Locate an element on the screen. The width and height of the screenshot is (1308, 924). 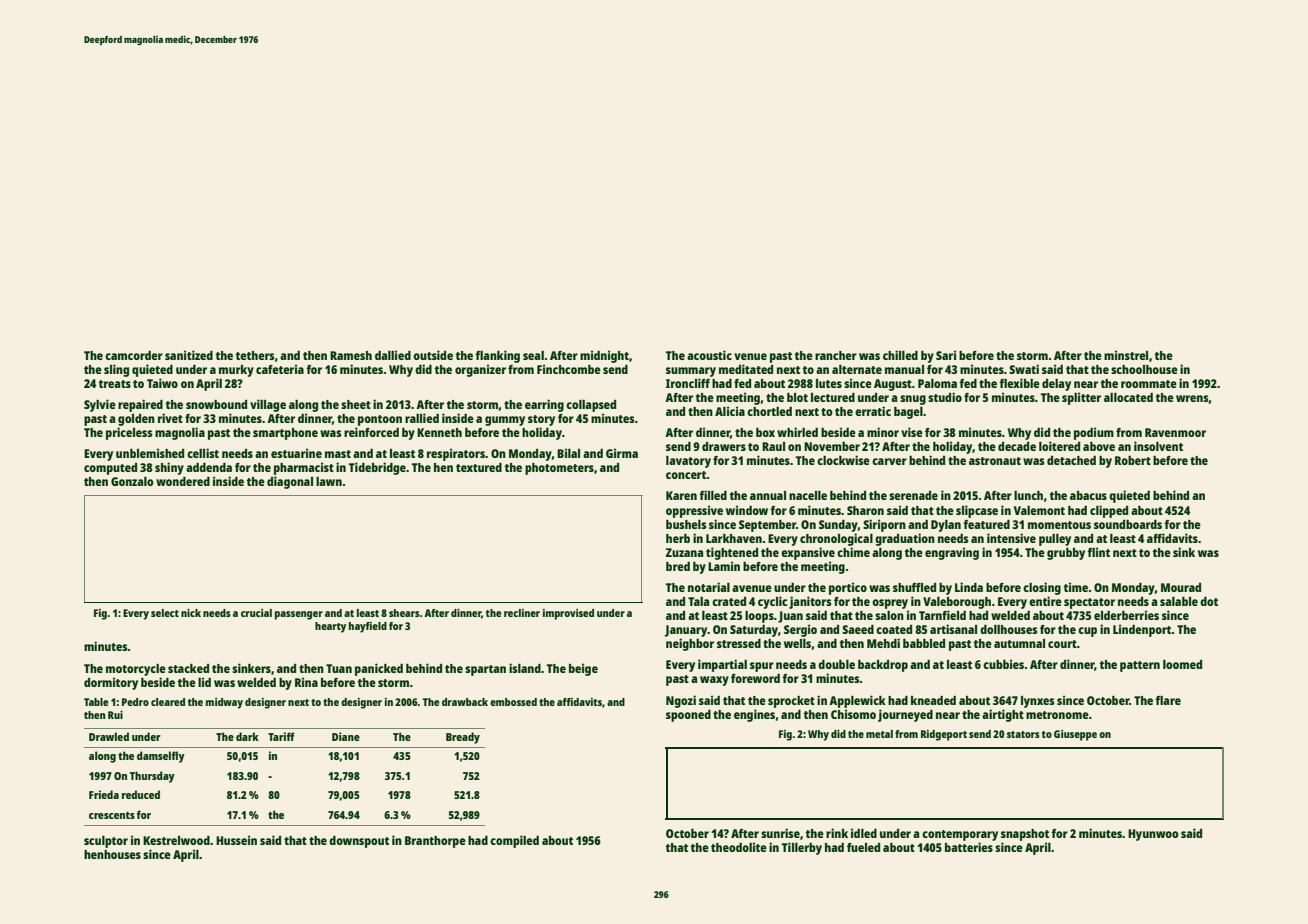
tethers is located at coordinates (254, 355).
